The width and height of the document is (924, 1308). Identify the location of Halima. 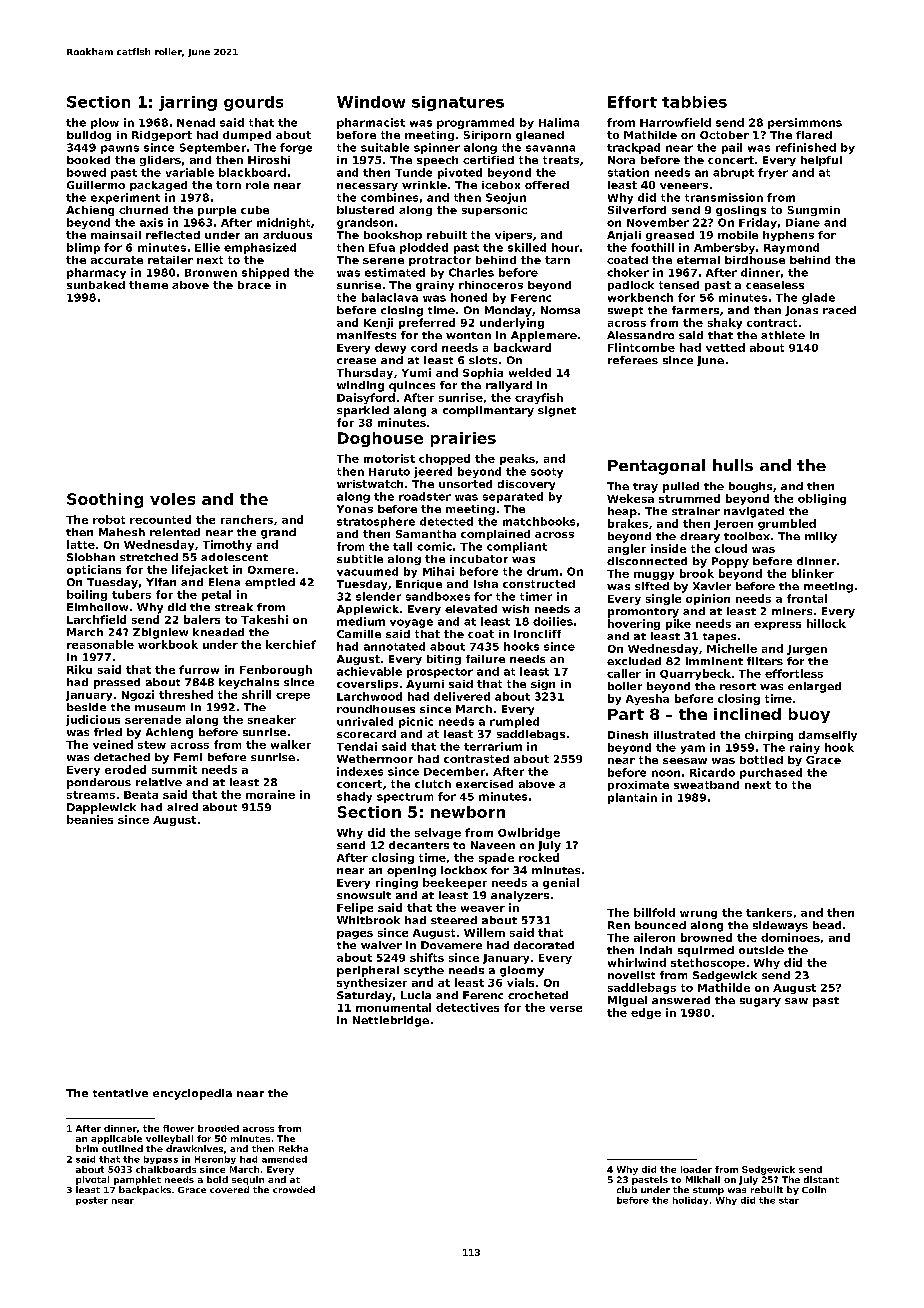
(559, 122).
